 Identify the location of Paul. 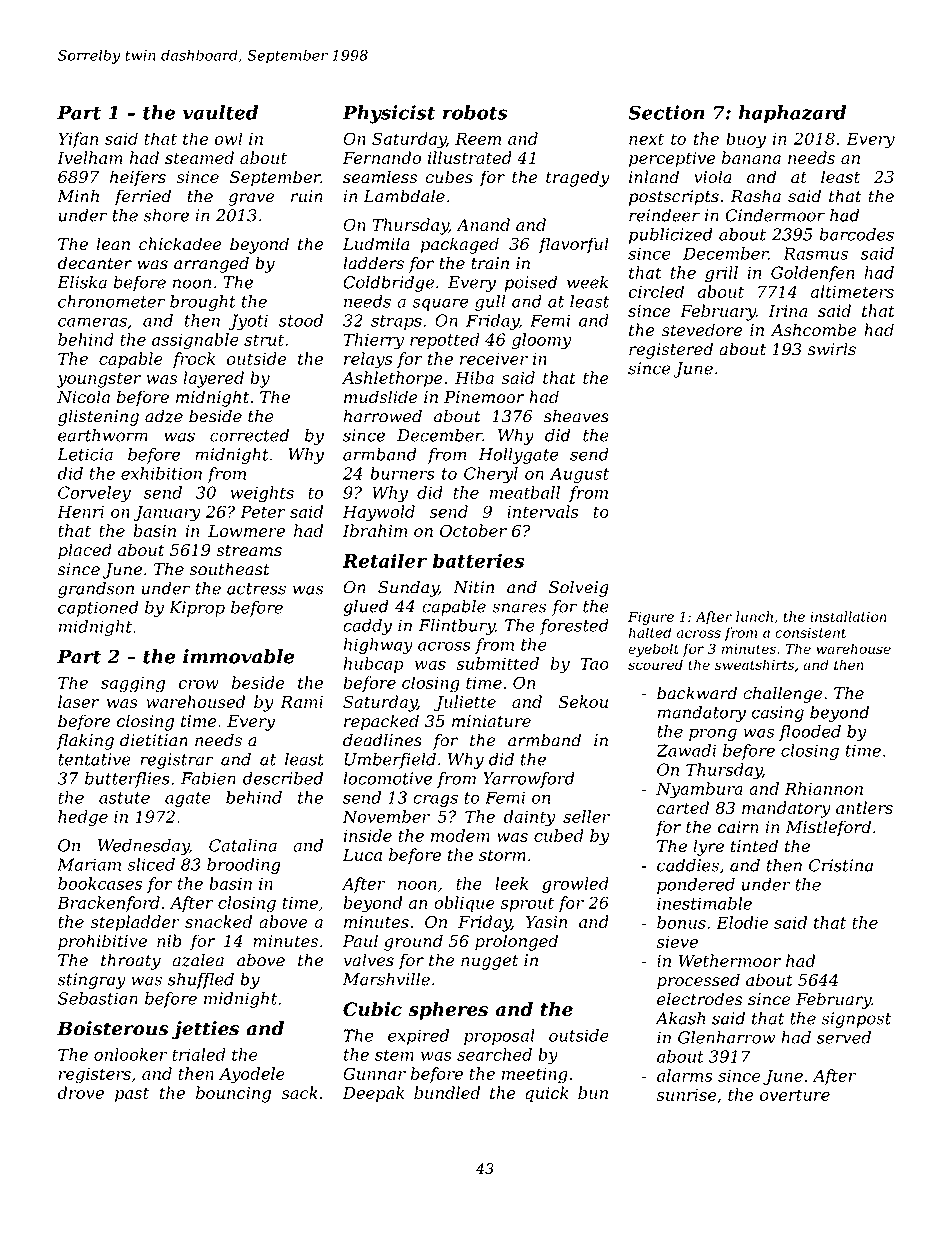
(360, 941).
